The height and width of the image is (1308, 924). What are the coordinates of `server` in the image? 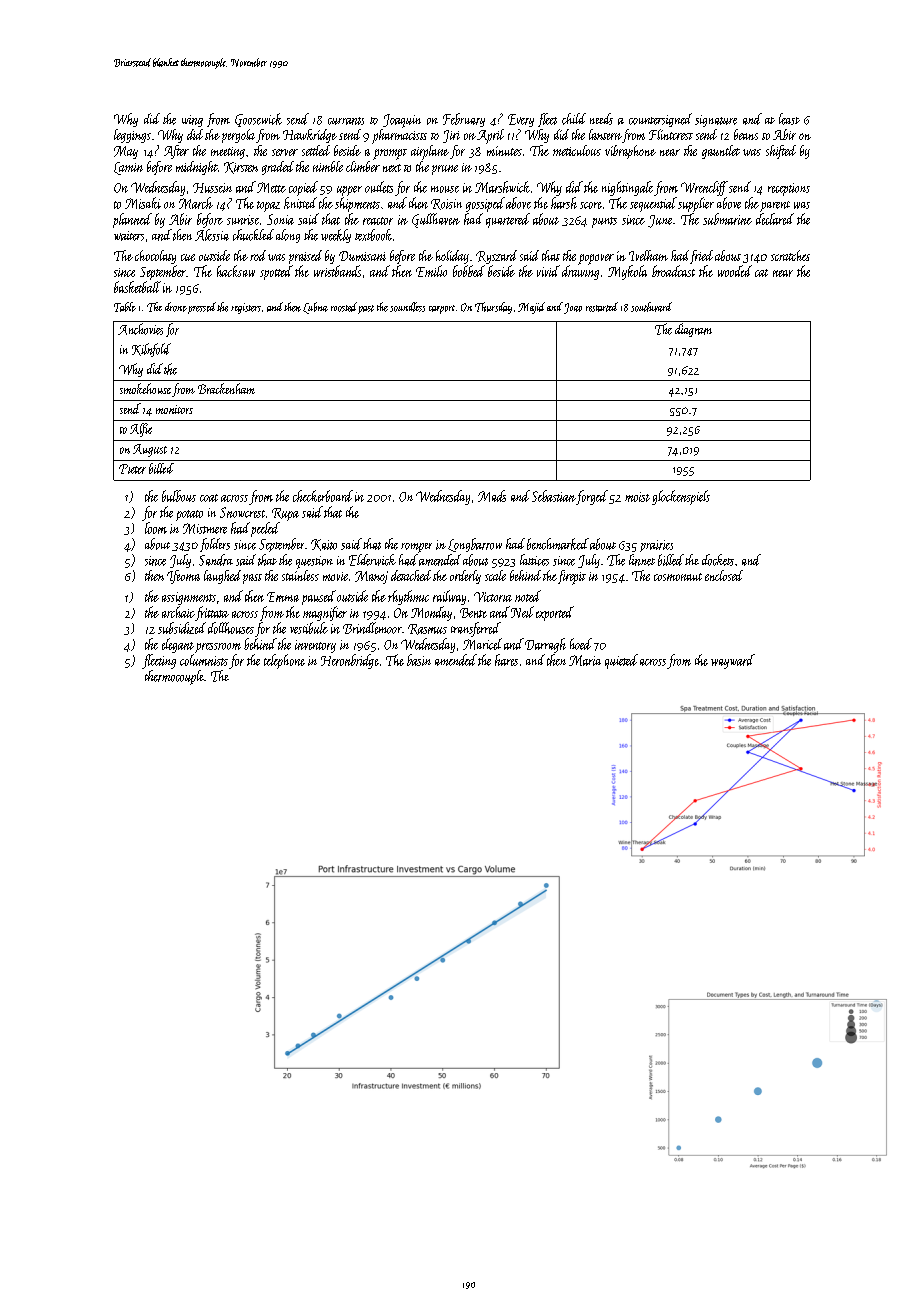 It's located at (285, 152).
